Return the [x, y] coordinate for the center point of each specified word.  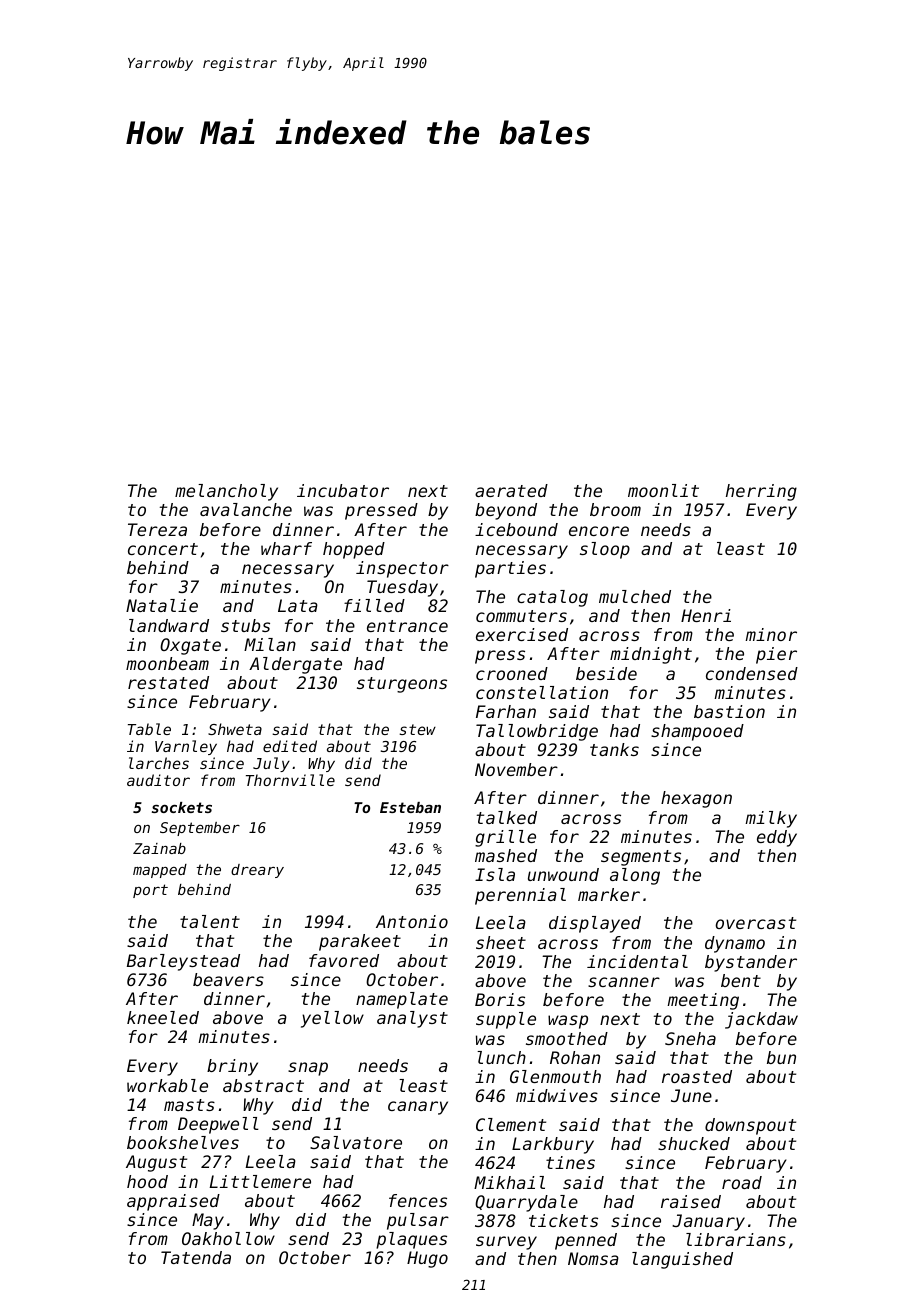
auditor [158, 780]
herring [761, 492]
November [516, 769]
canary [418, 1108]
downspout [750, 1126]
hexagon [696, 799]
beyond [506, 511]
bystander [751, 963]
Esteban [410, 807]
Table [149, 729]
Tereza [157, 529]
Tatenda [196, 1257]
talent [210, 921]
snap [308, 1069]
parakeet [360, 942]
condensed [752, 673]
